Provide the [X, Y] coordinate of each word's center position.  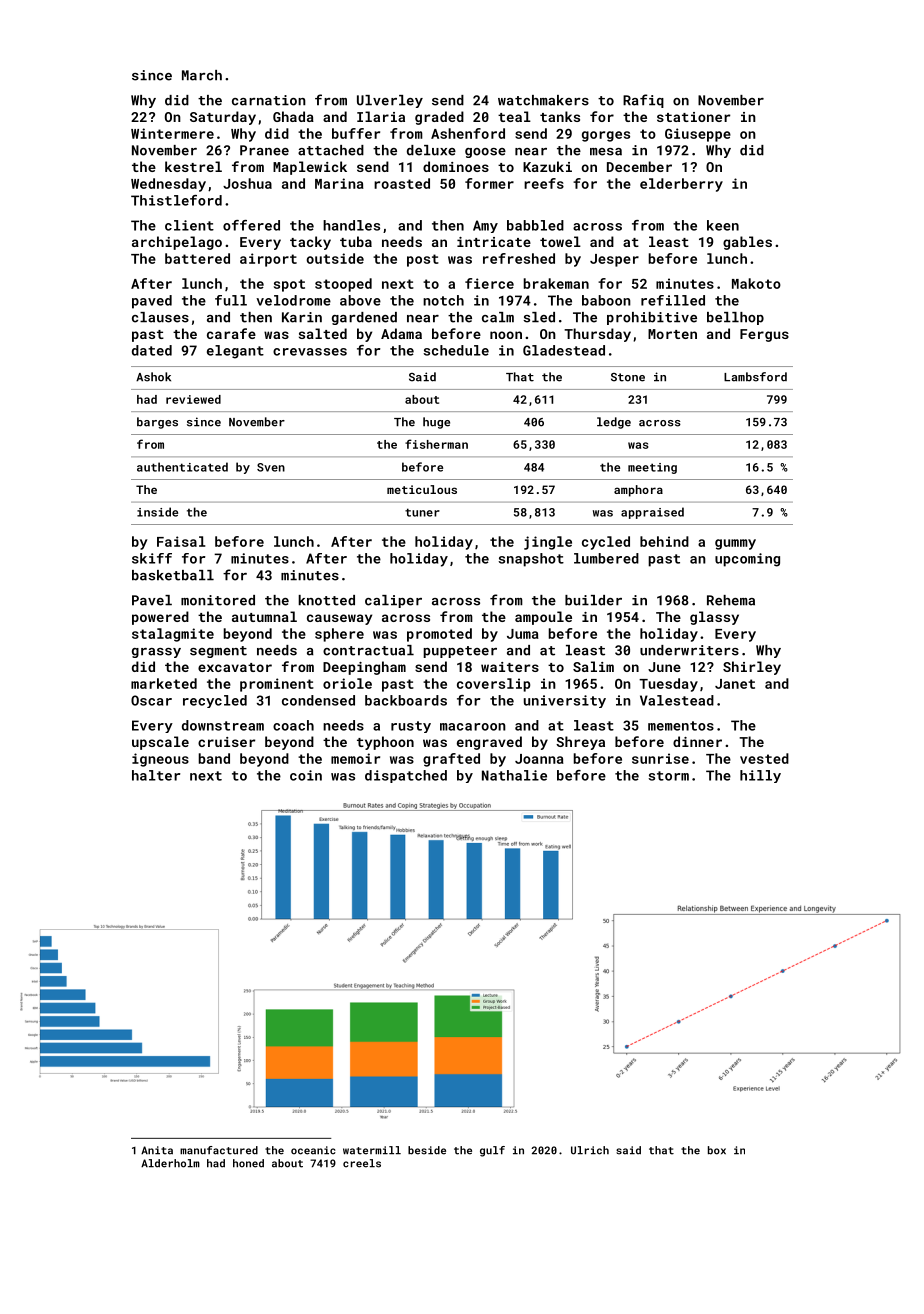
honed [248, 1163]
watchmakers [543, 100]
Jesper [614, 260]
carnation [269, 100]
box [717, 1150]
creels [362, 1163]
